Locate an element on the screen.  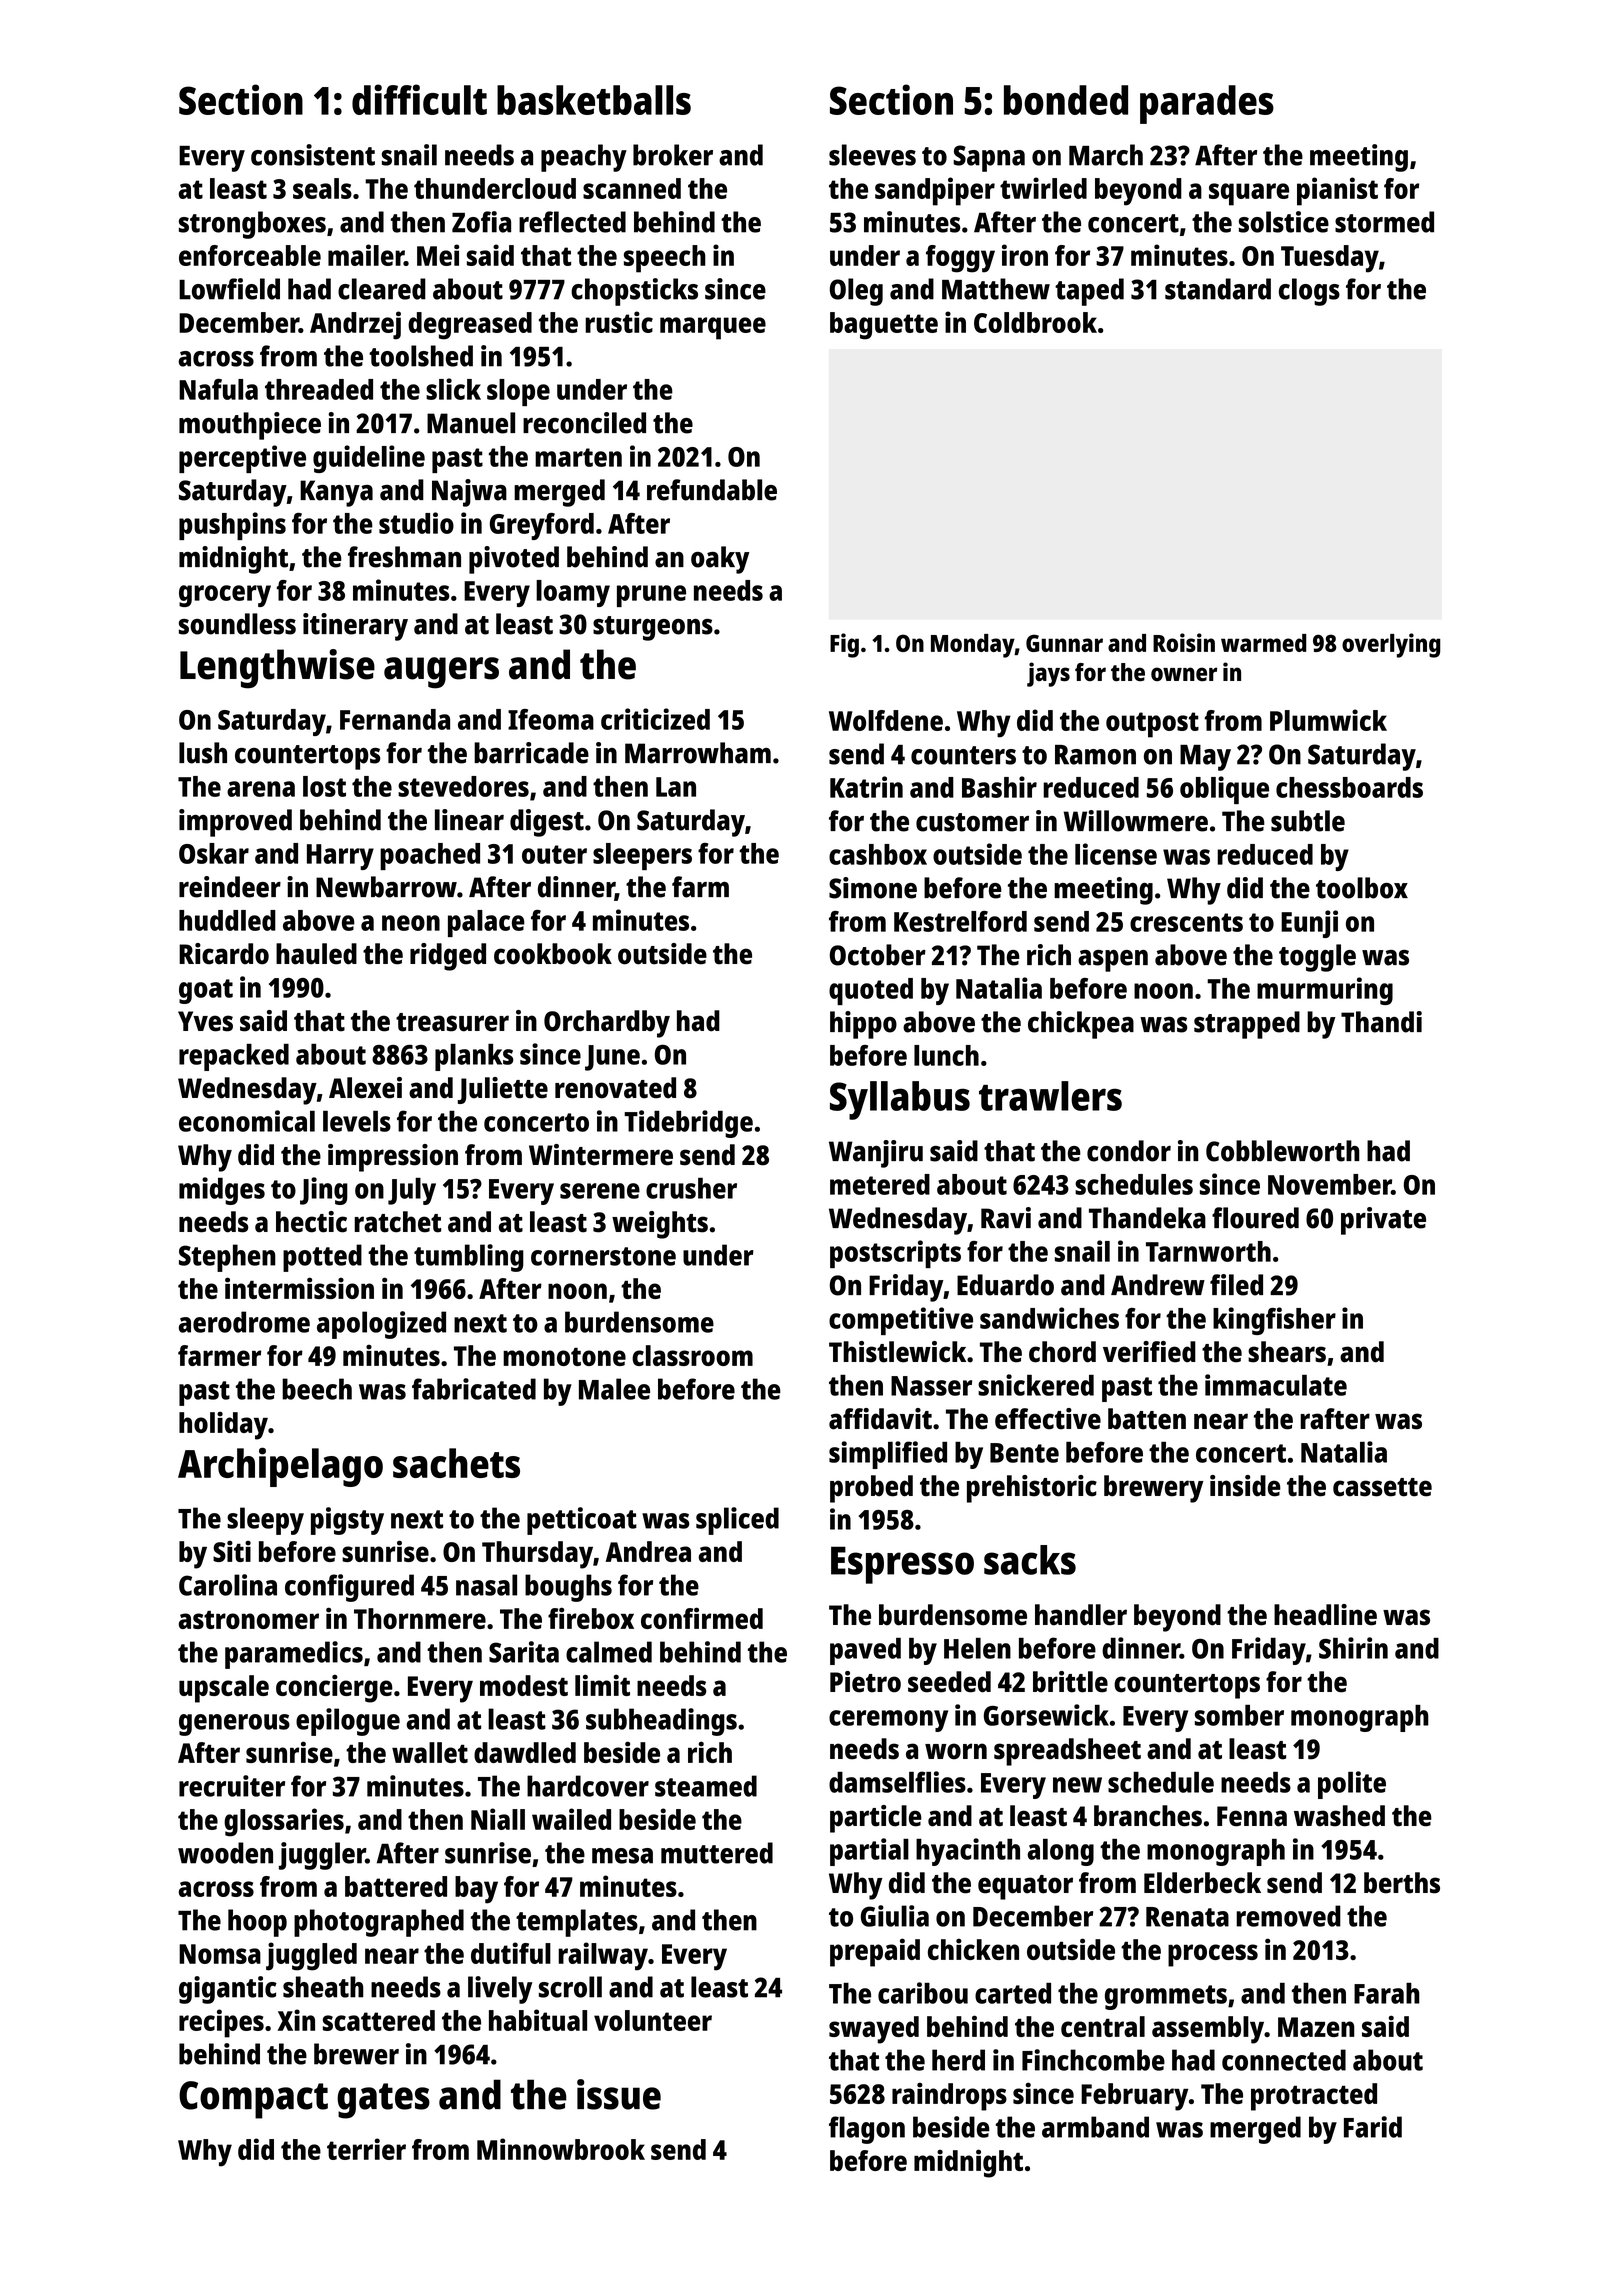
parades is located at coordinates (1207, 104).
